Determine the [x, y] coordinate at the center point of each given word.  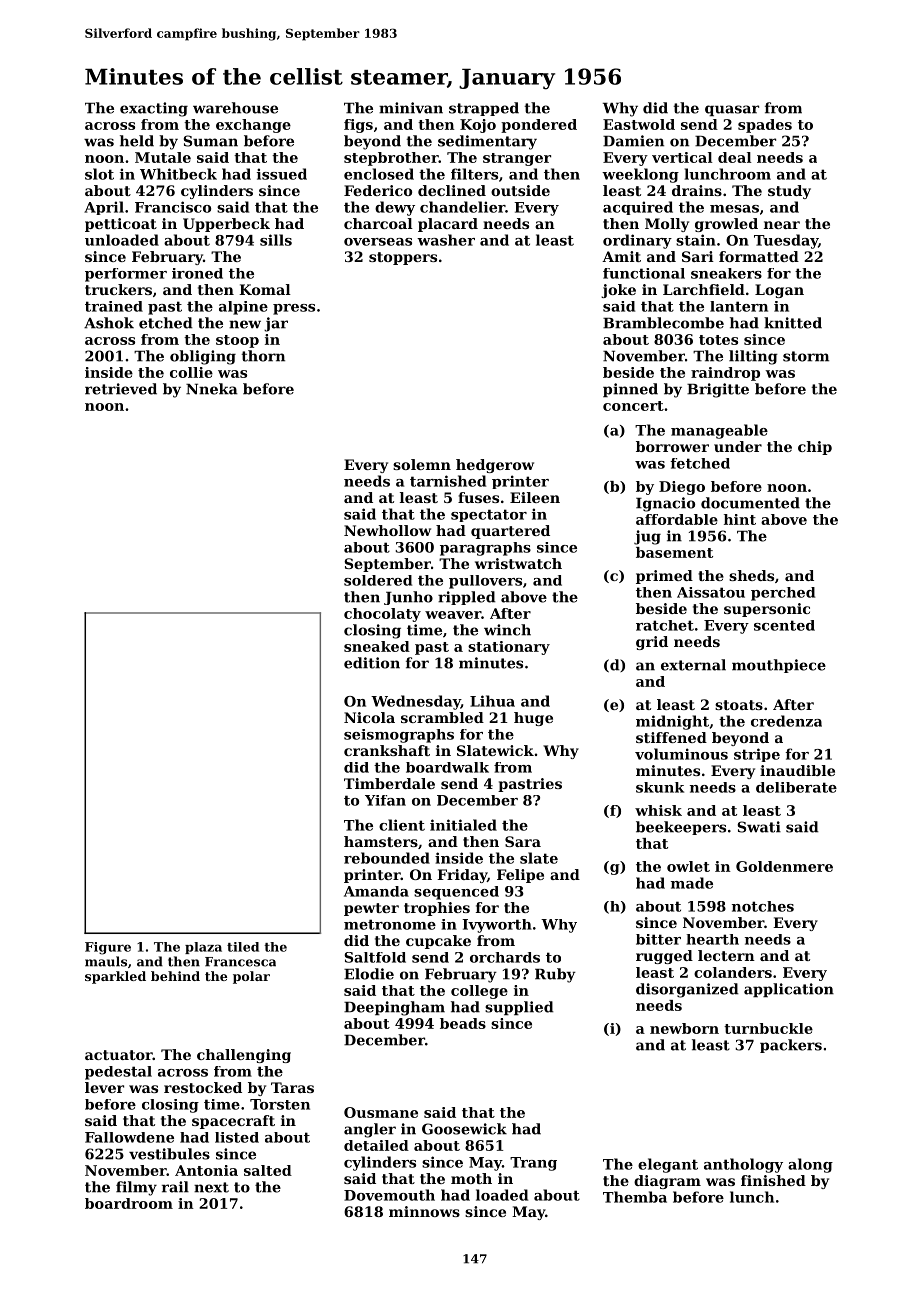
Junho [408, 598]
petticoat [121, 225]
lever [104, 1087]
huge [533, 719]
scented [784, 625]
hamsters [381, 841]
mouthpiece [779, 666]
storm [806, 356]
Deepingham [394, 1008]
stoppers [403, 258]
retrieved [121, 389]
